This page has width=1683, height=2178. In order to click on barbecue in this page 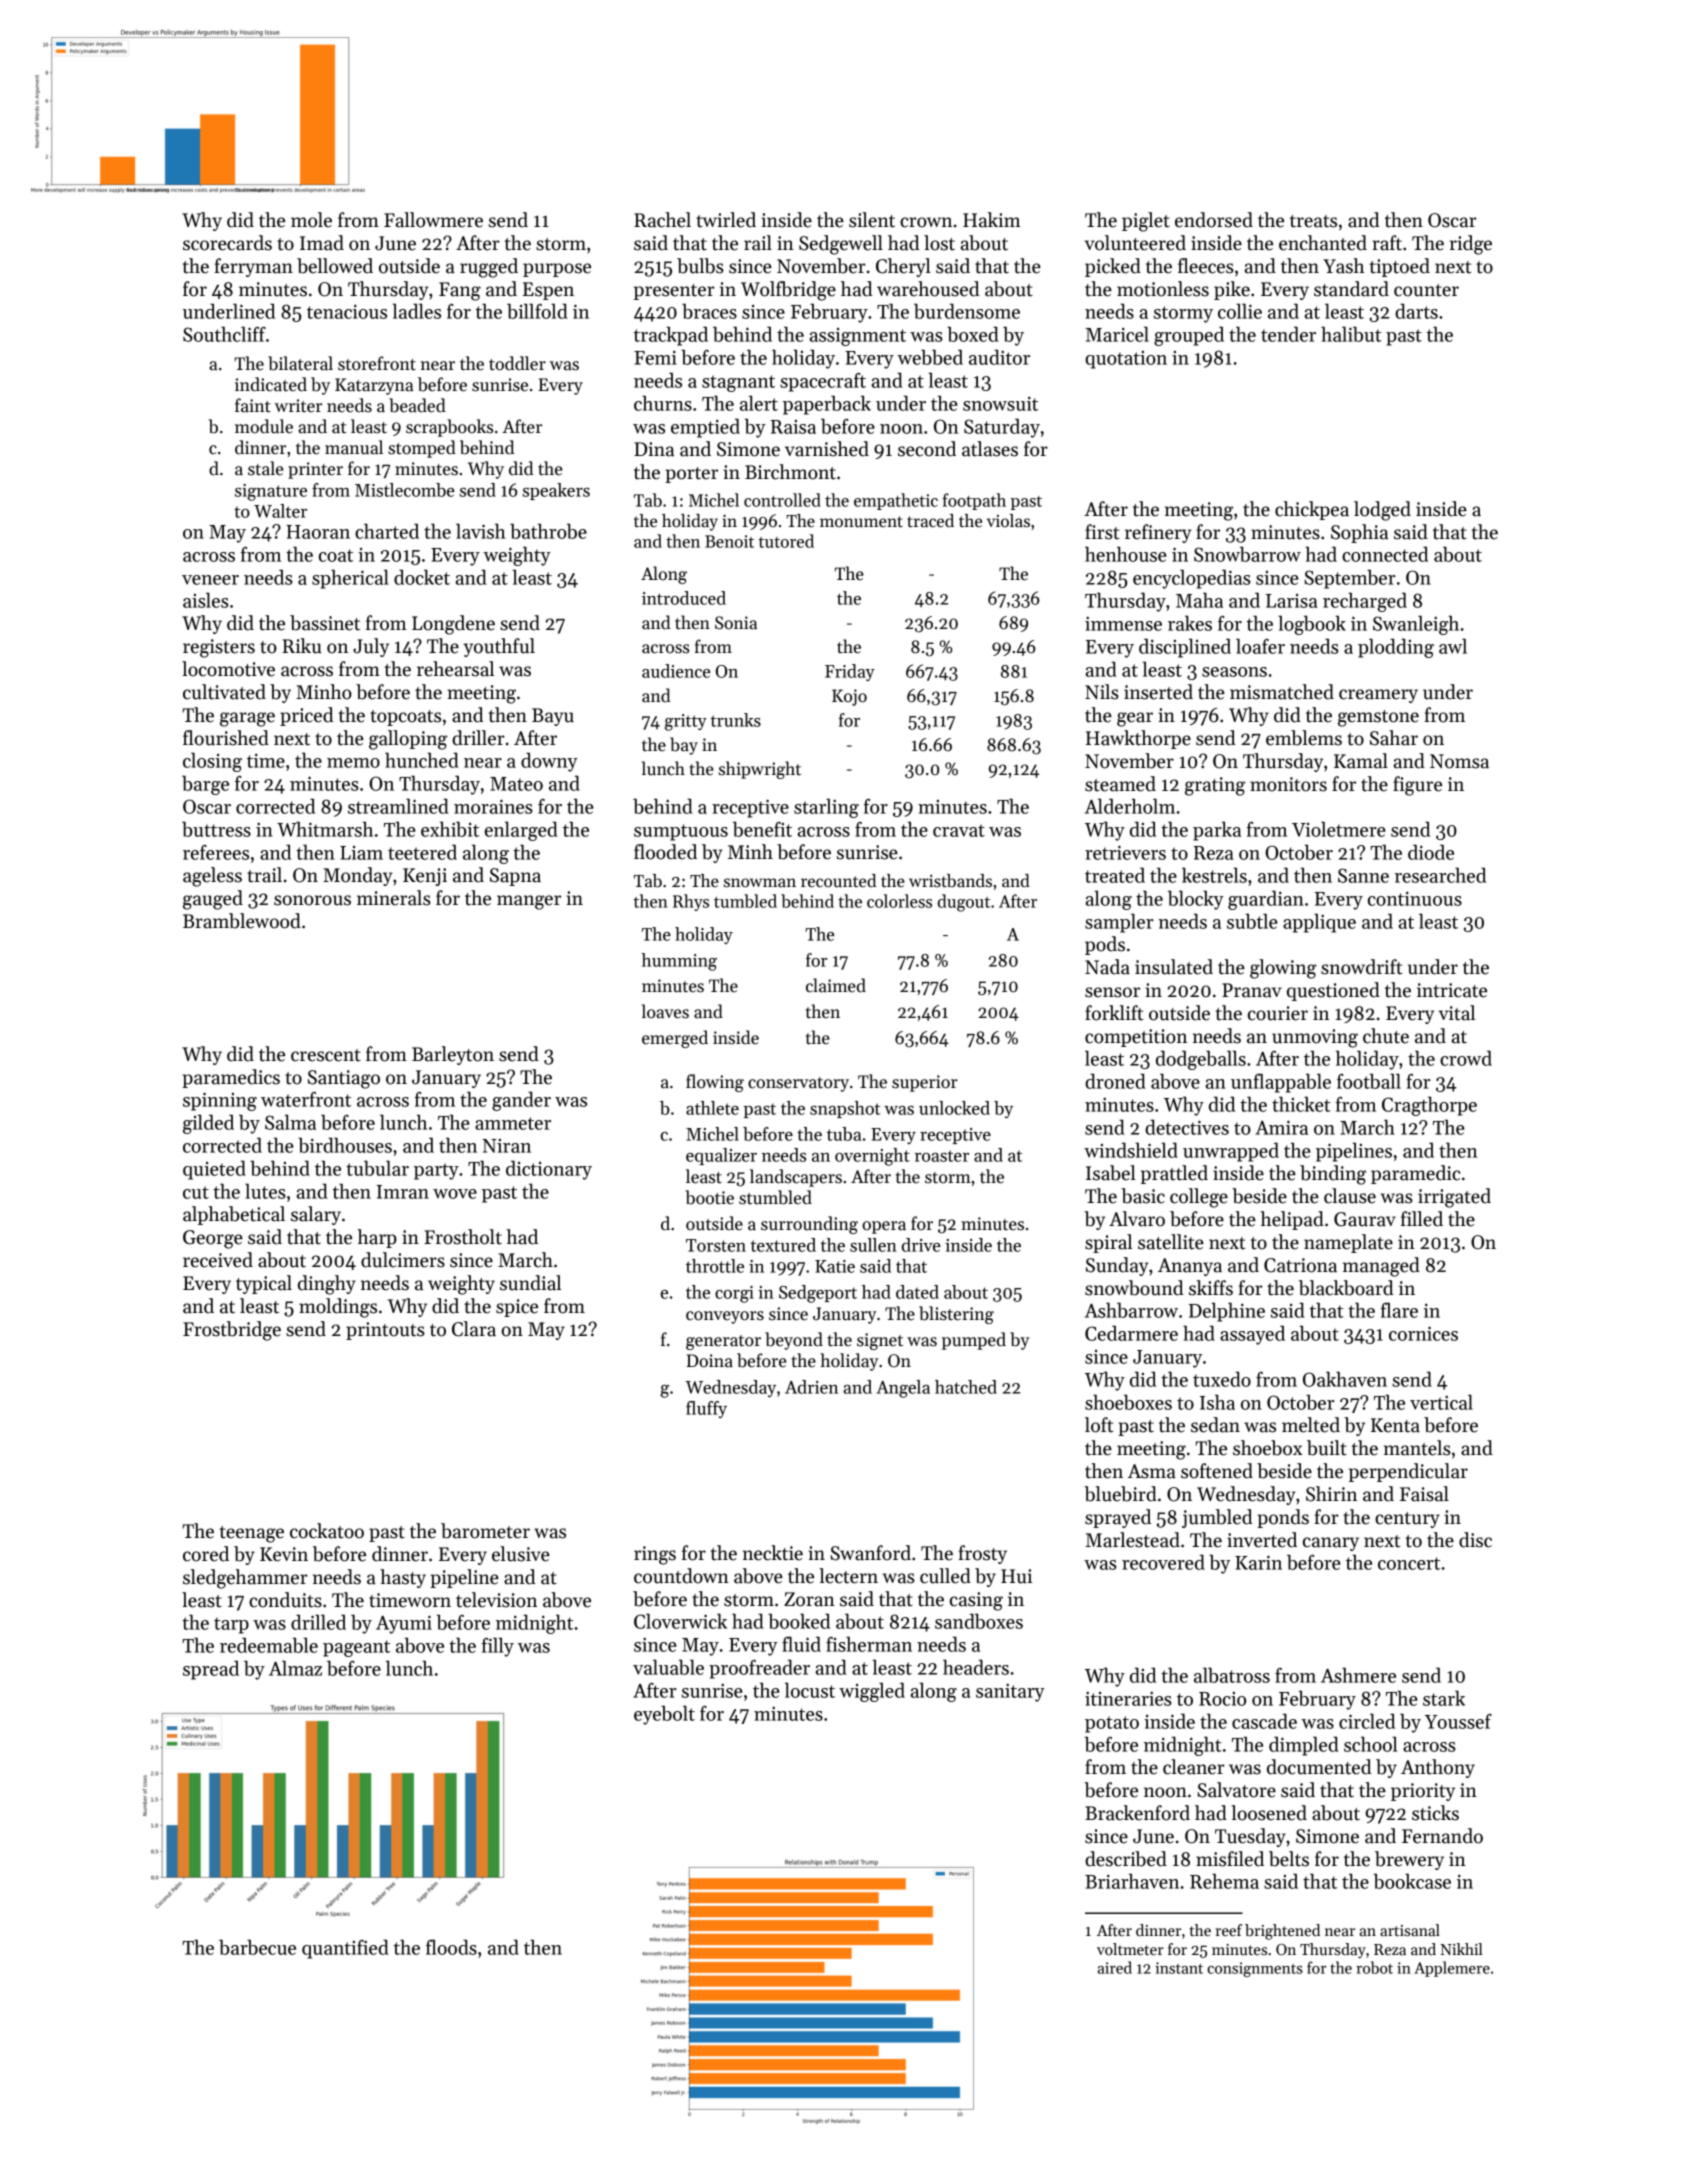, I will do `click(257, 1947)`.
